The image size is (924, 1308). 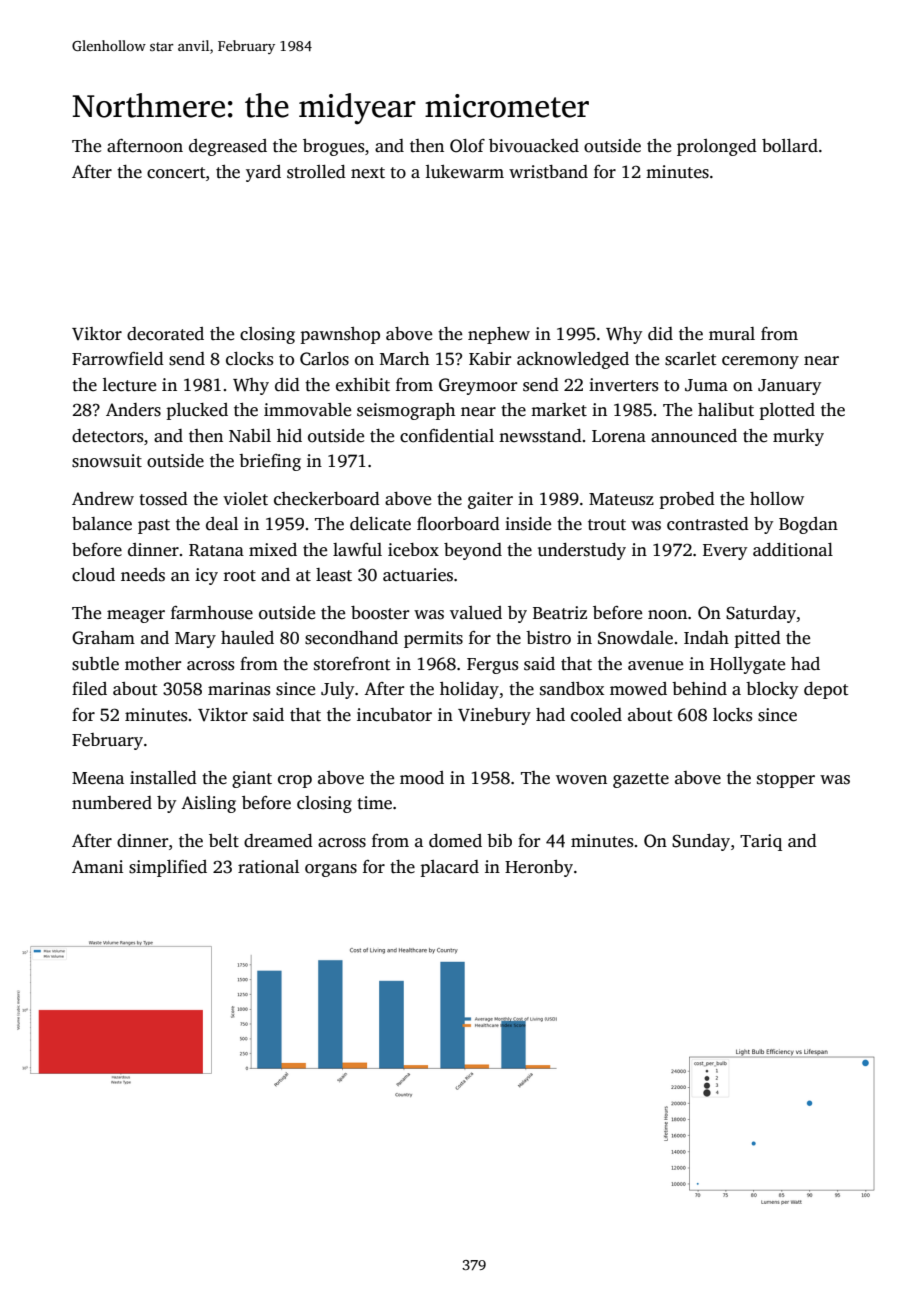 What do you see at coordinates (699, 689) in the screenshot?
I see `behind` at bounding box center [699, 689].
